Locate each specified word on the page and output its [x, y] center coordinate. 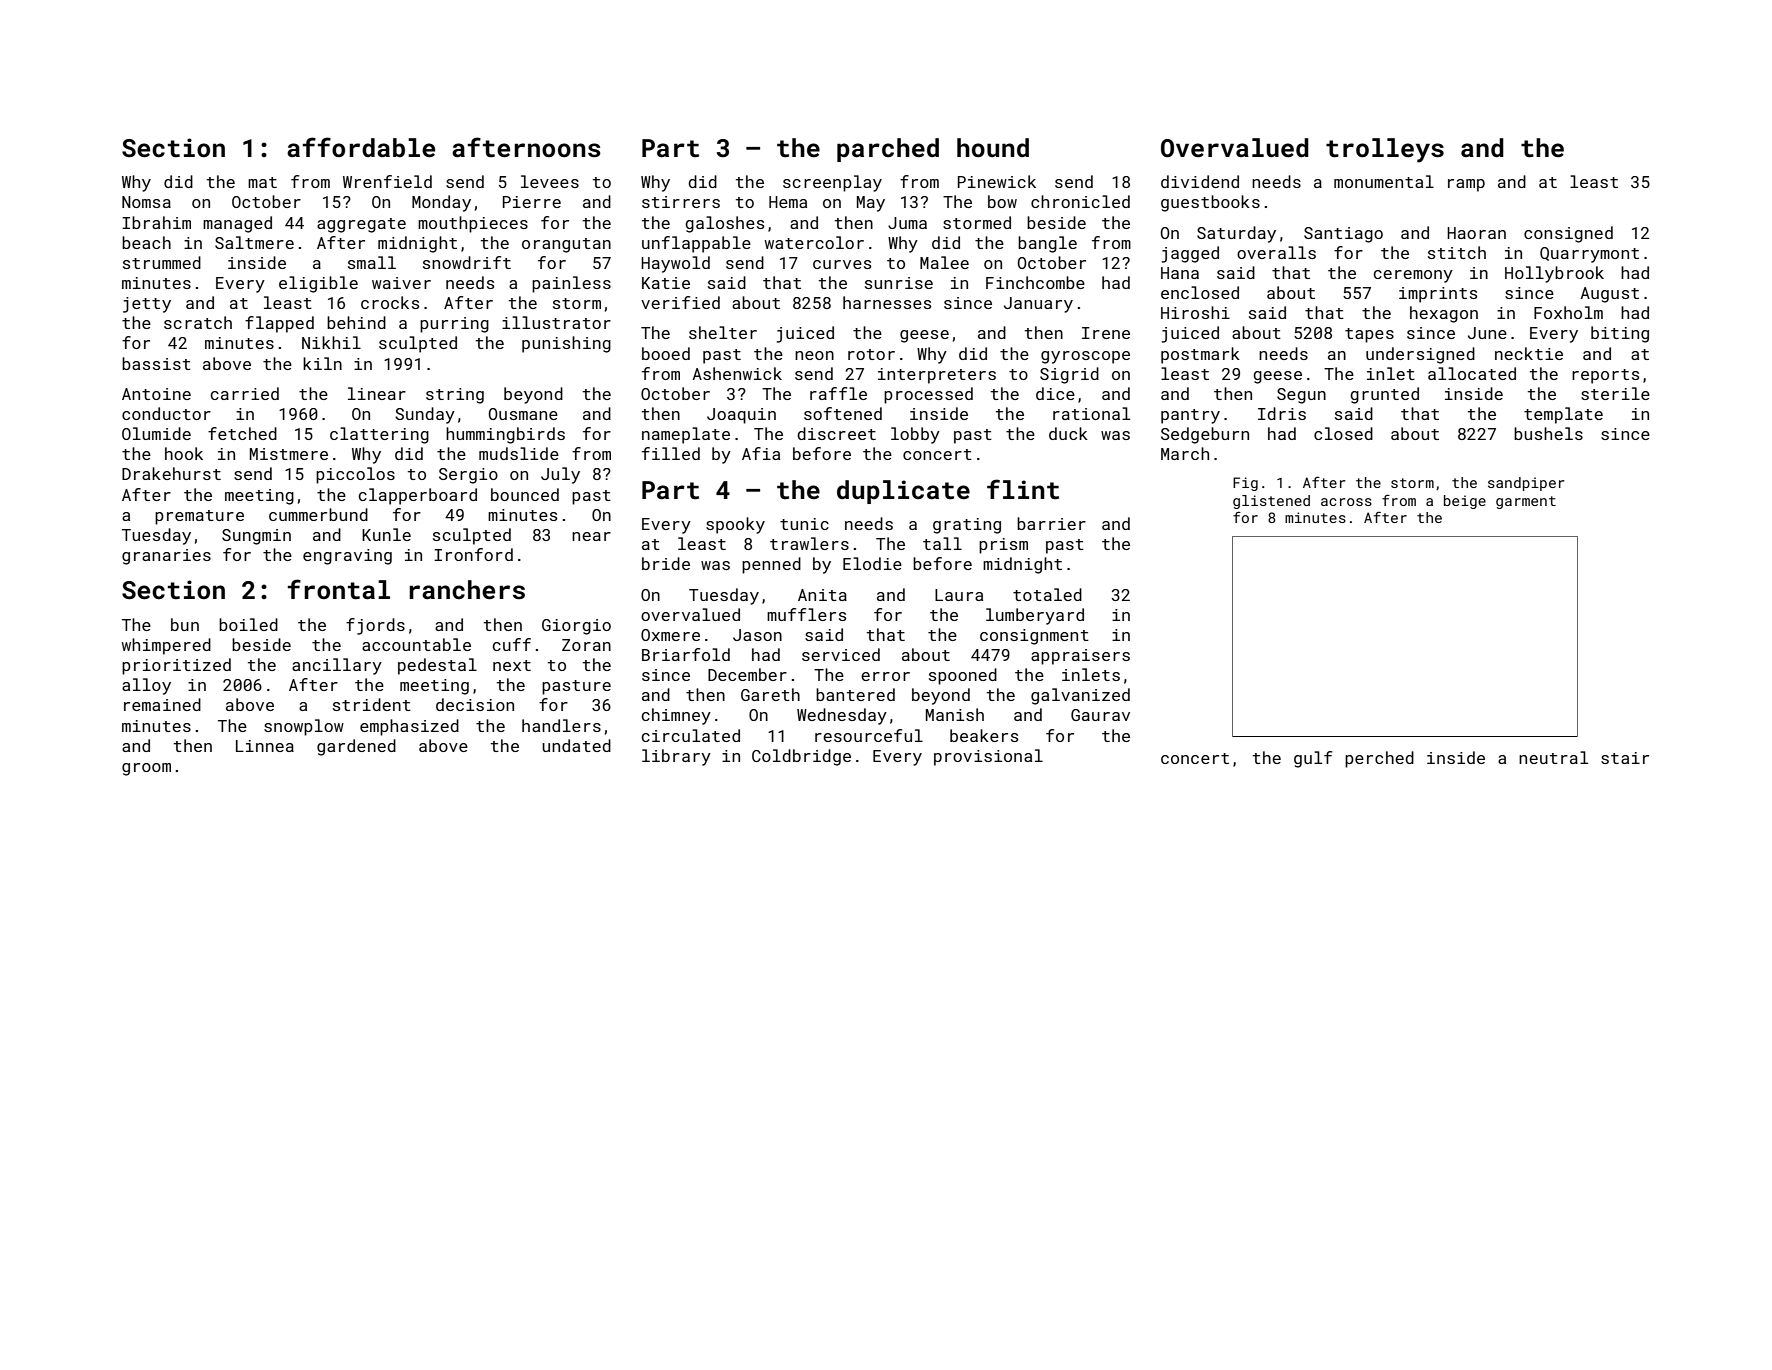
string [455, 396]
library [676, 757]
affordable [361, 147]
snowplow [304, 727]
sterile [1615, 393]
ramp [1466, 185]
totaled [1047, 594]
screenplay [832, 183]
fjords [375, 626]
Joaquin [741, 416]
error [885, 676]
